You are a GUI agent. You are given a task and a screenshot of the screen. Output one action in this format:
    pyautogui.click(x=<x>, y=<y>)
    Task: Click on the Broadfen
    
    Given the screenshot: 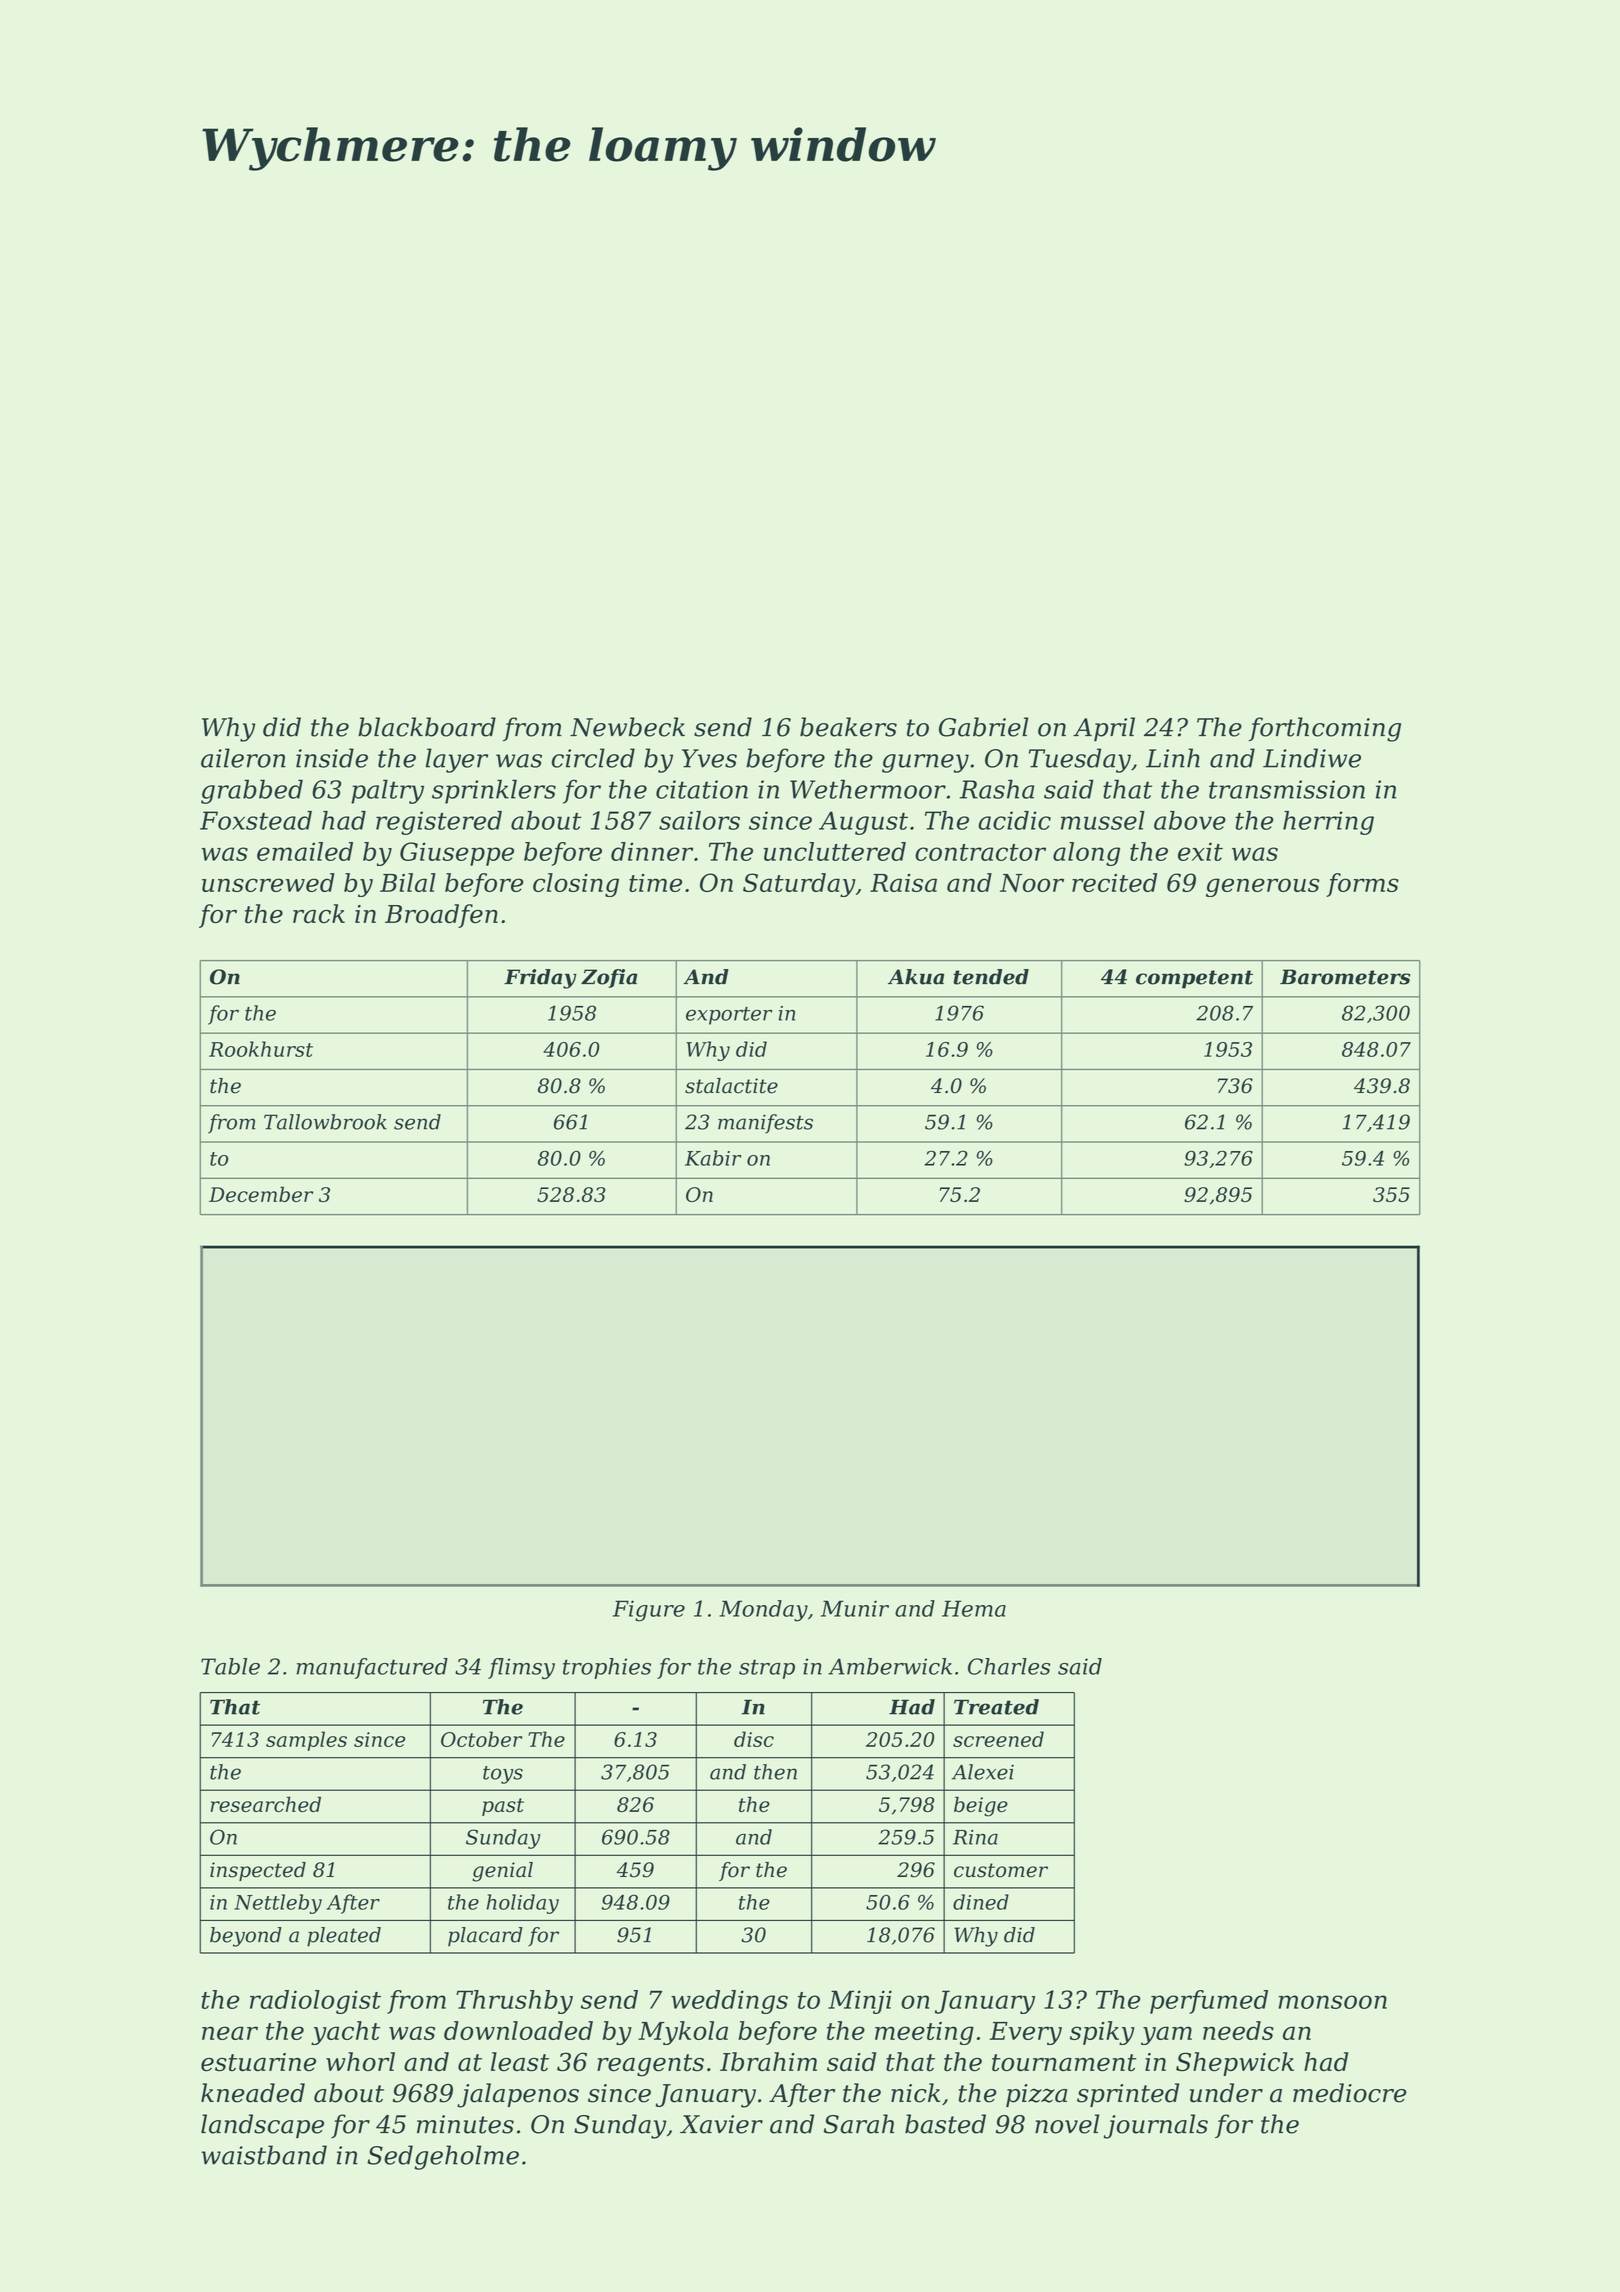 What is the action you would take?
    pyautogui.click(x=441, y=916)
